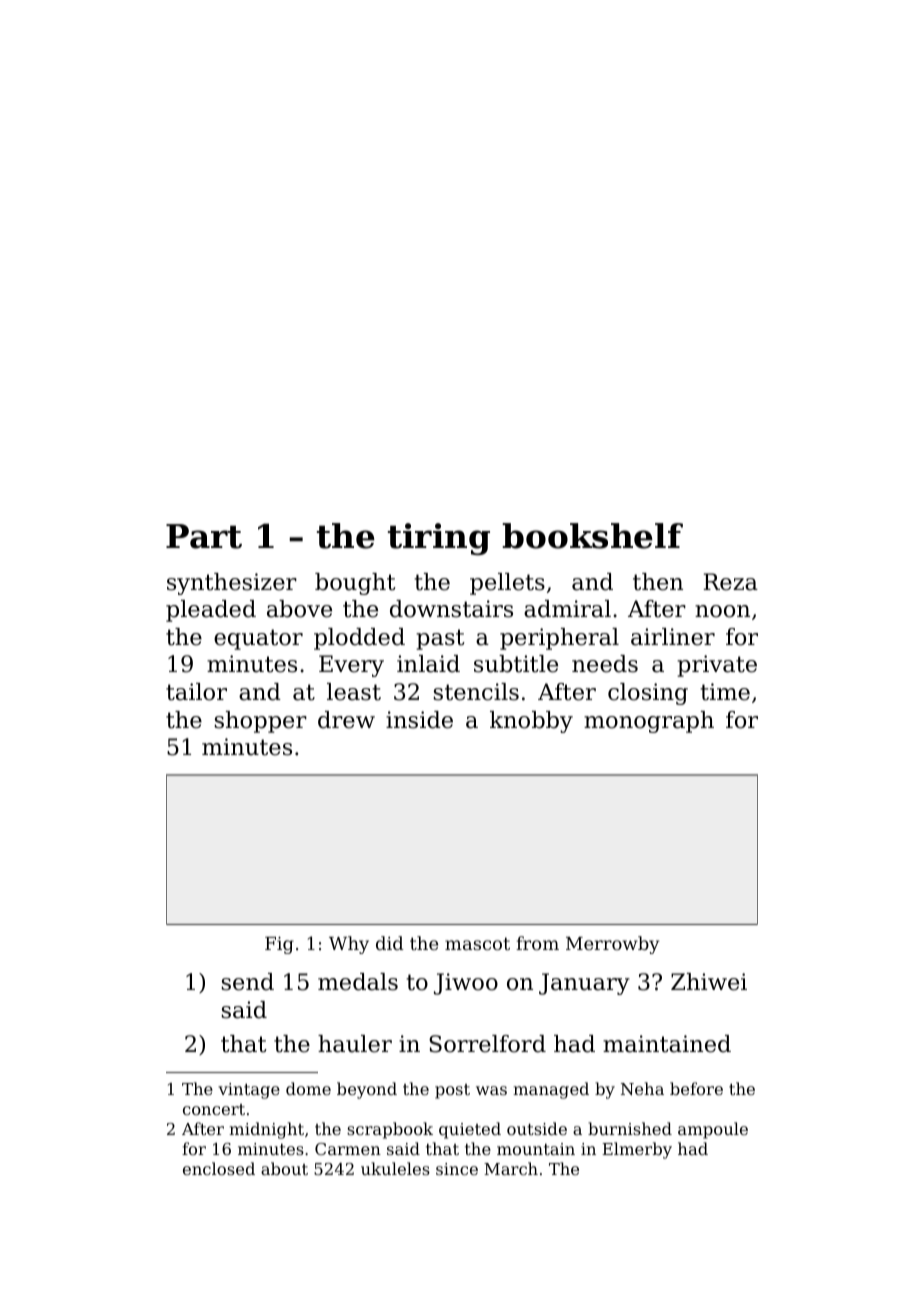 This screenshot has height=1311, width=924. What do you see at coordinates (649, 722) in the screenshot?
I see `monograph` at bounding box center [649, 722].
